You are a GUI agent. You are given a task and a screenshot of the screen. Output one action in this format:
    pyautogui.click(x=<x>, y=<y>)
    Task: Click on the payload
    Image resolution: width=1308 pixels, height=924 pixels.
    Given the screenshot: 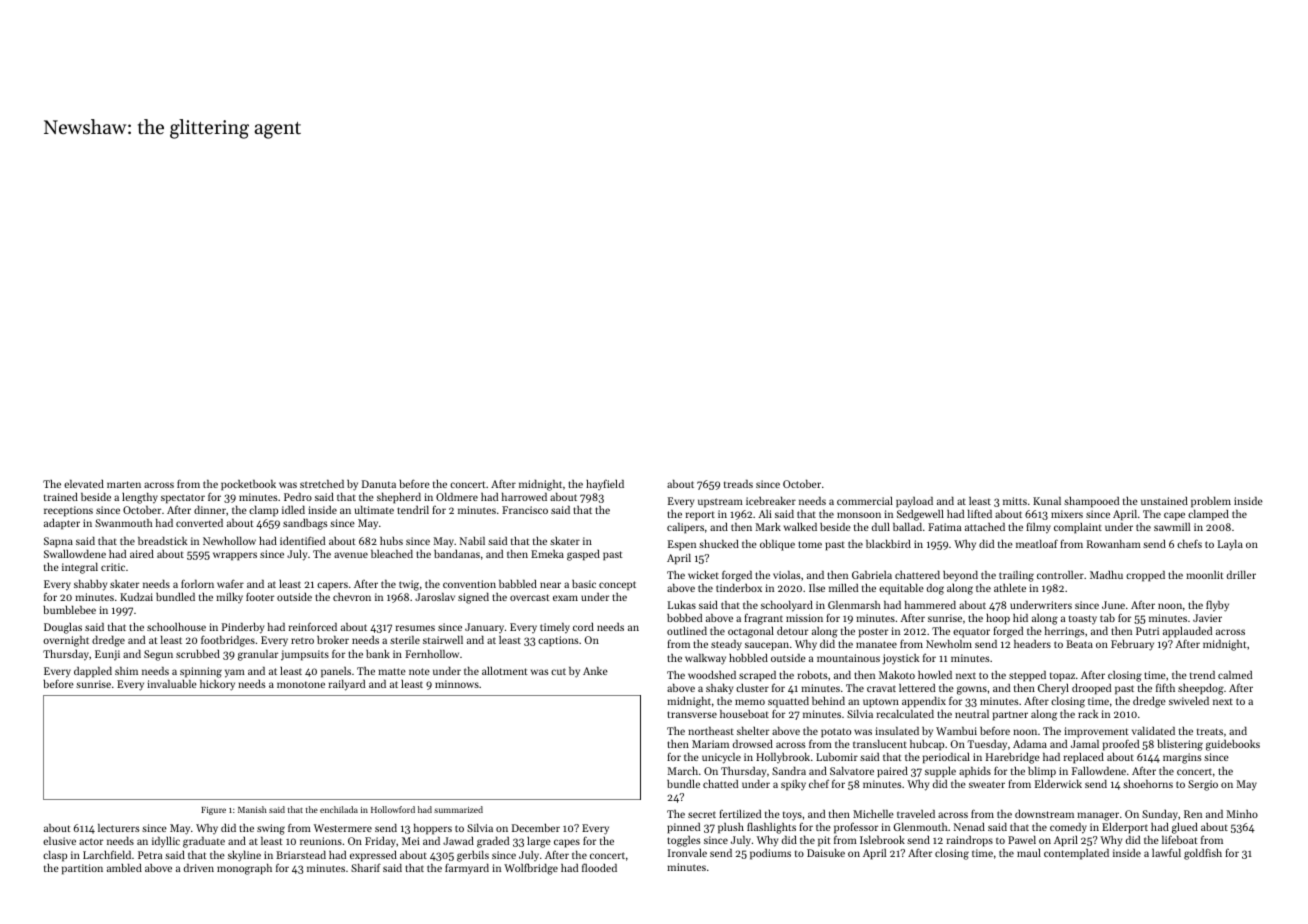 What is the action you would take?
    pyautogui.click(x=914, y=502)
